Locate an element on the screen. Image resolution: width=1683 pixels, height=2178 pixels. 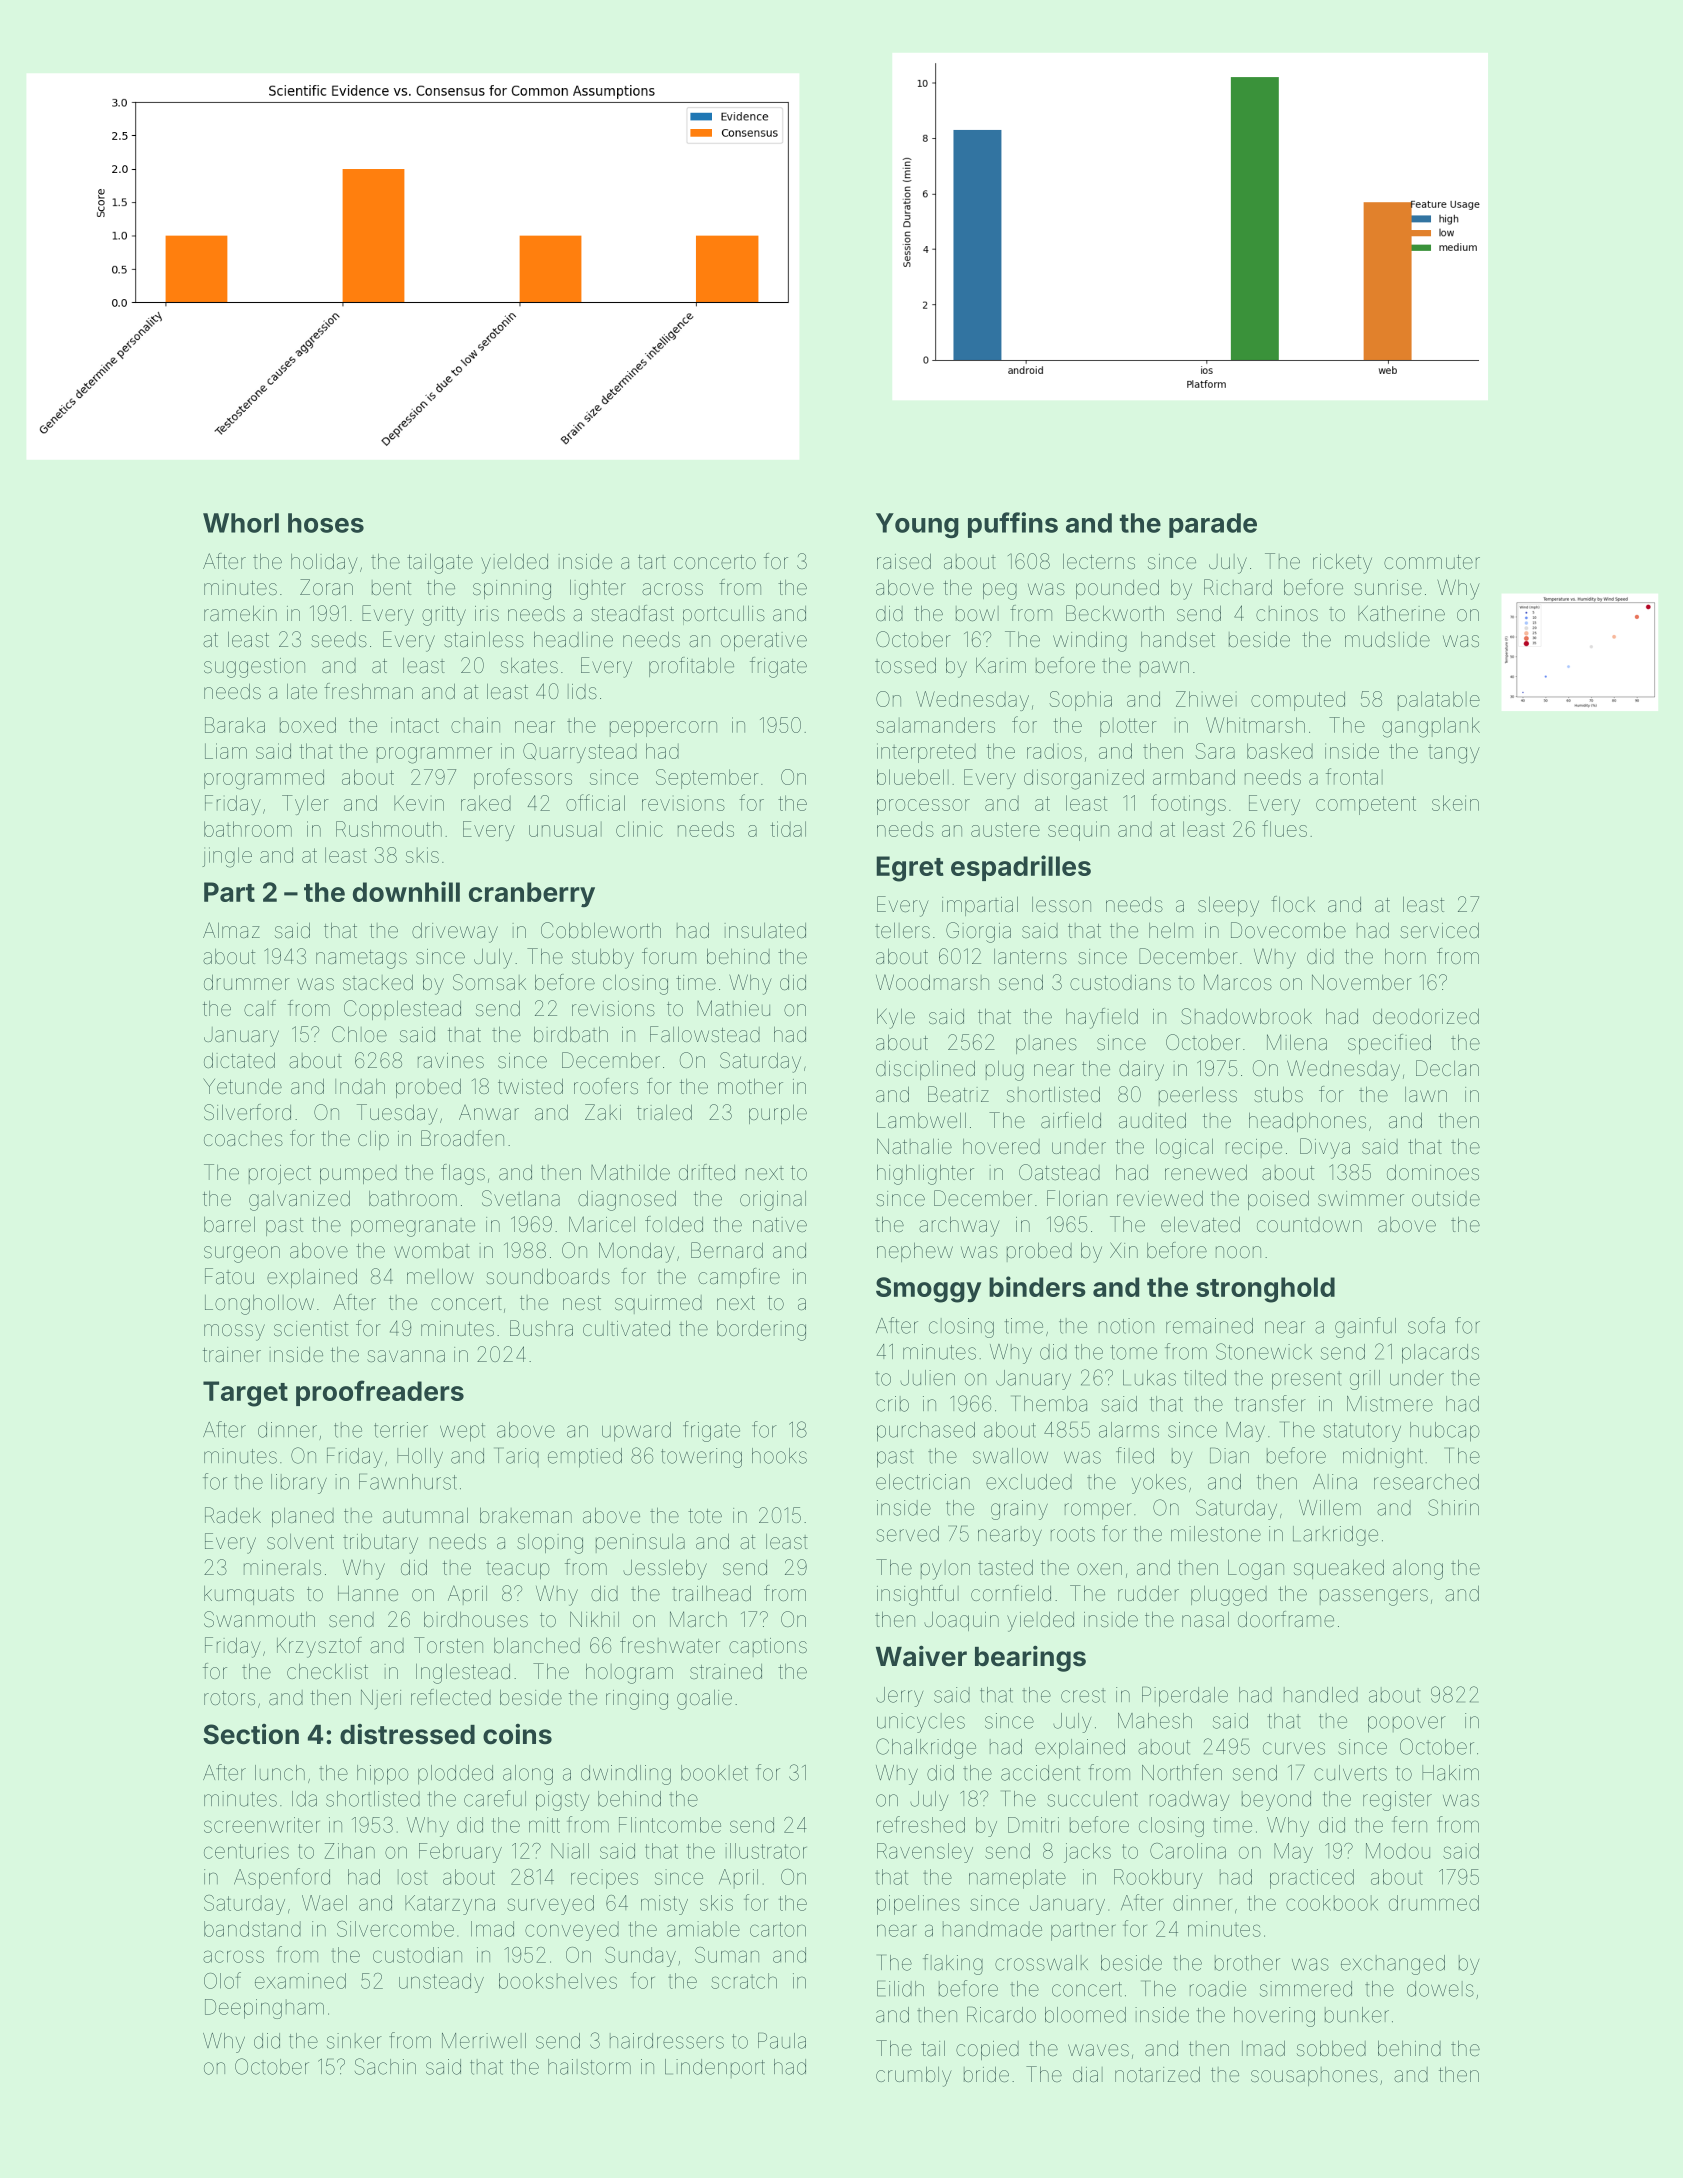
Katarzyna is located at coordinates (450, 1905).
